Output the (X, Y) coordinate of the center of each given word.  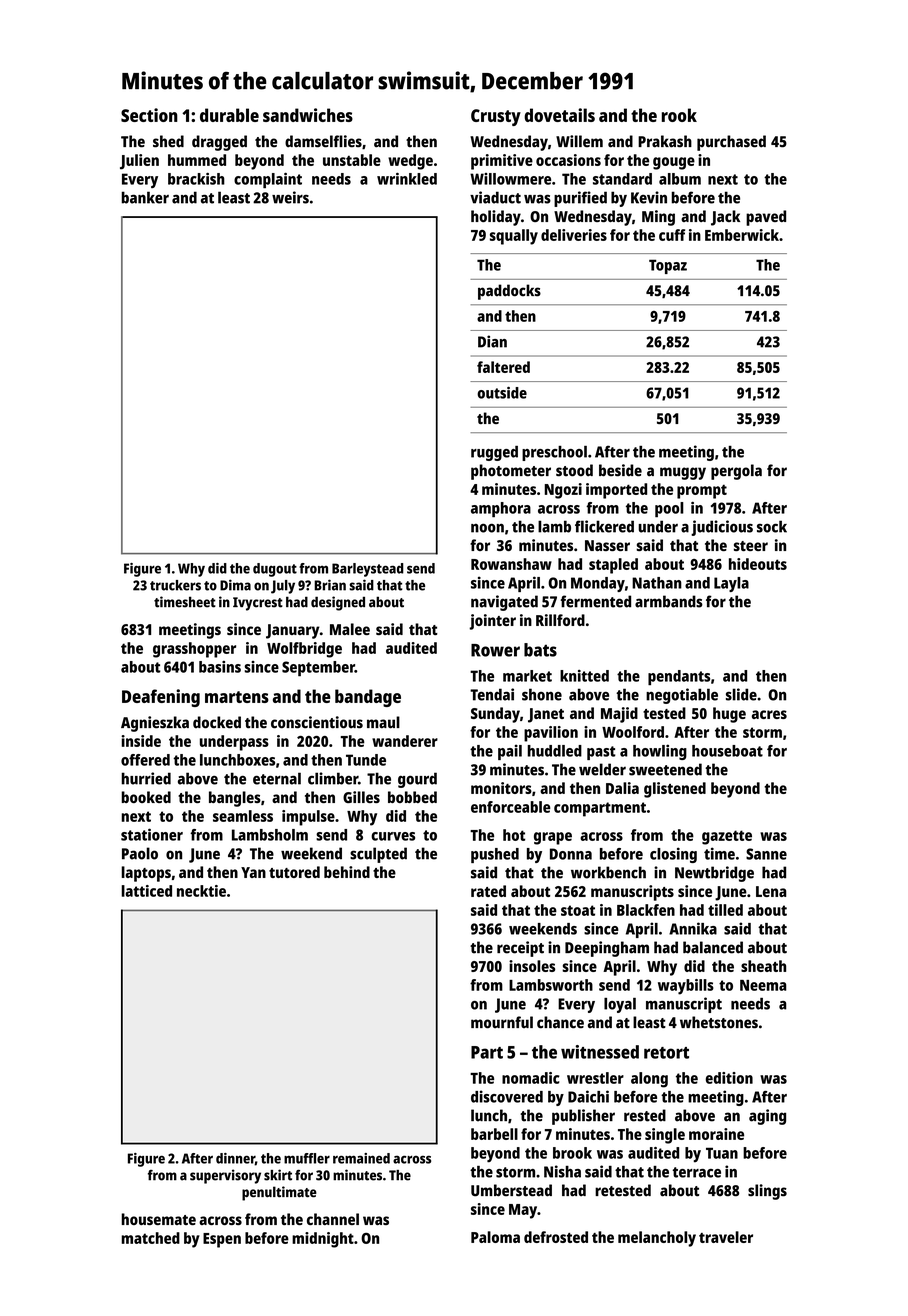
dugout (275, 570)
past (601, 753)
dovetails (559, 115)
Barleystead (368, 570)
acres (769, 714)
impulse (308, 818)
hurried (146, 778)
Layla (731, 584)
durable (229, 115)
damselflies (323, 141)
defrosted (556, 1237)
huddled (554, 751)
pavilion (551, 734)
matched (150, 1238)
